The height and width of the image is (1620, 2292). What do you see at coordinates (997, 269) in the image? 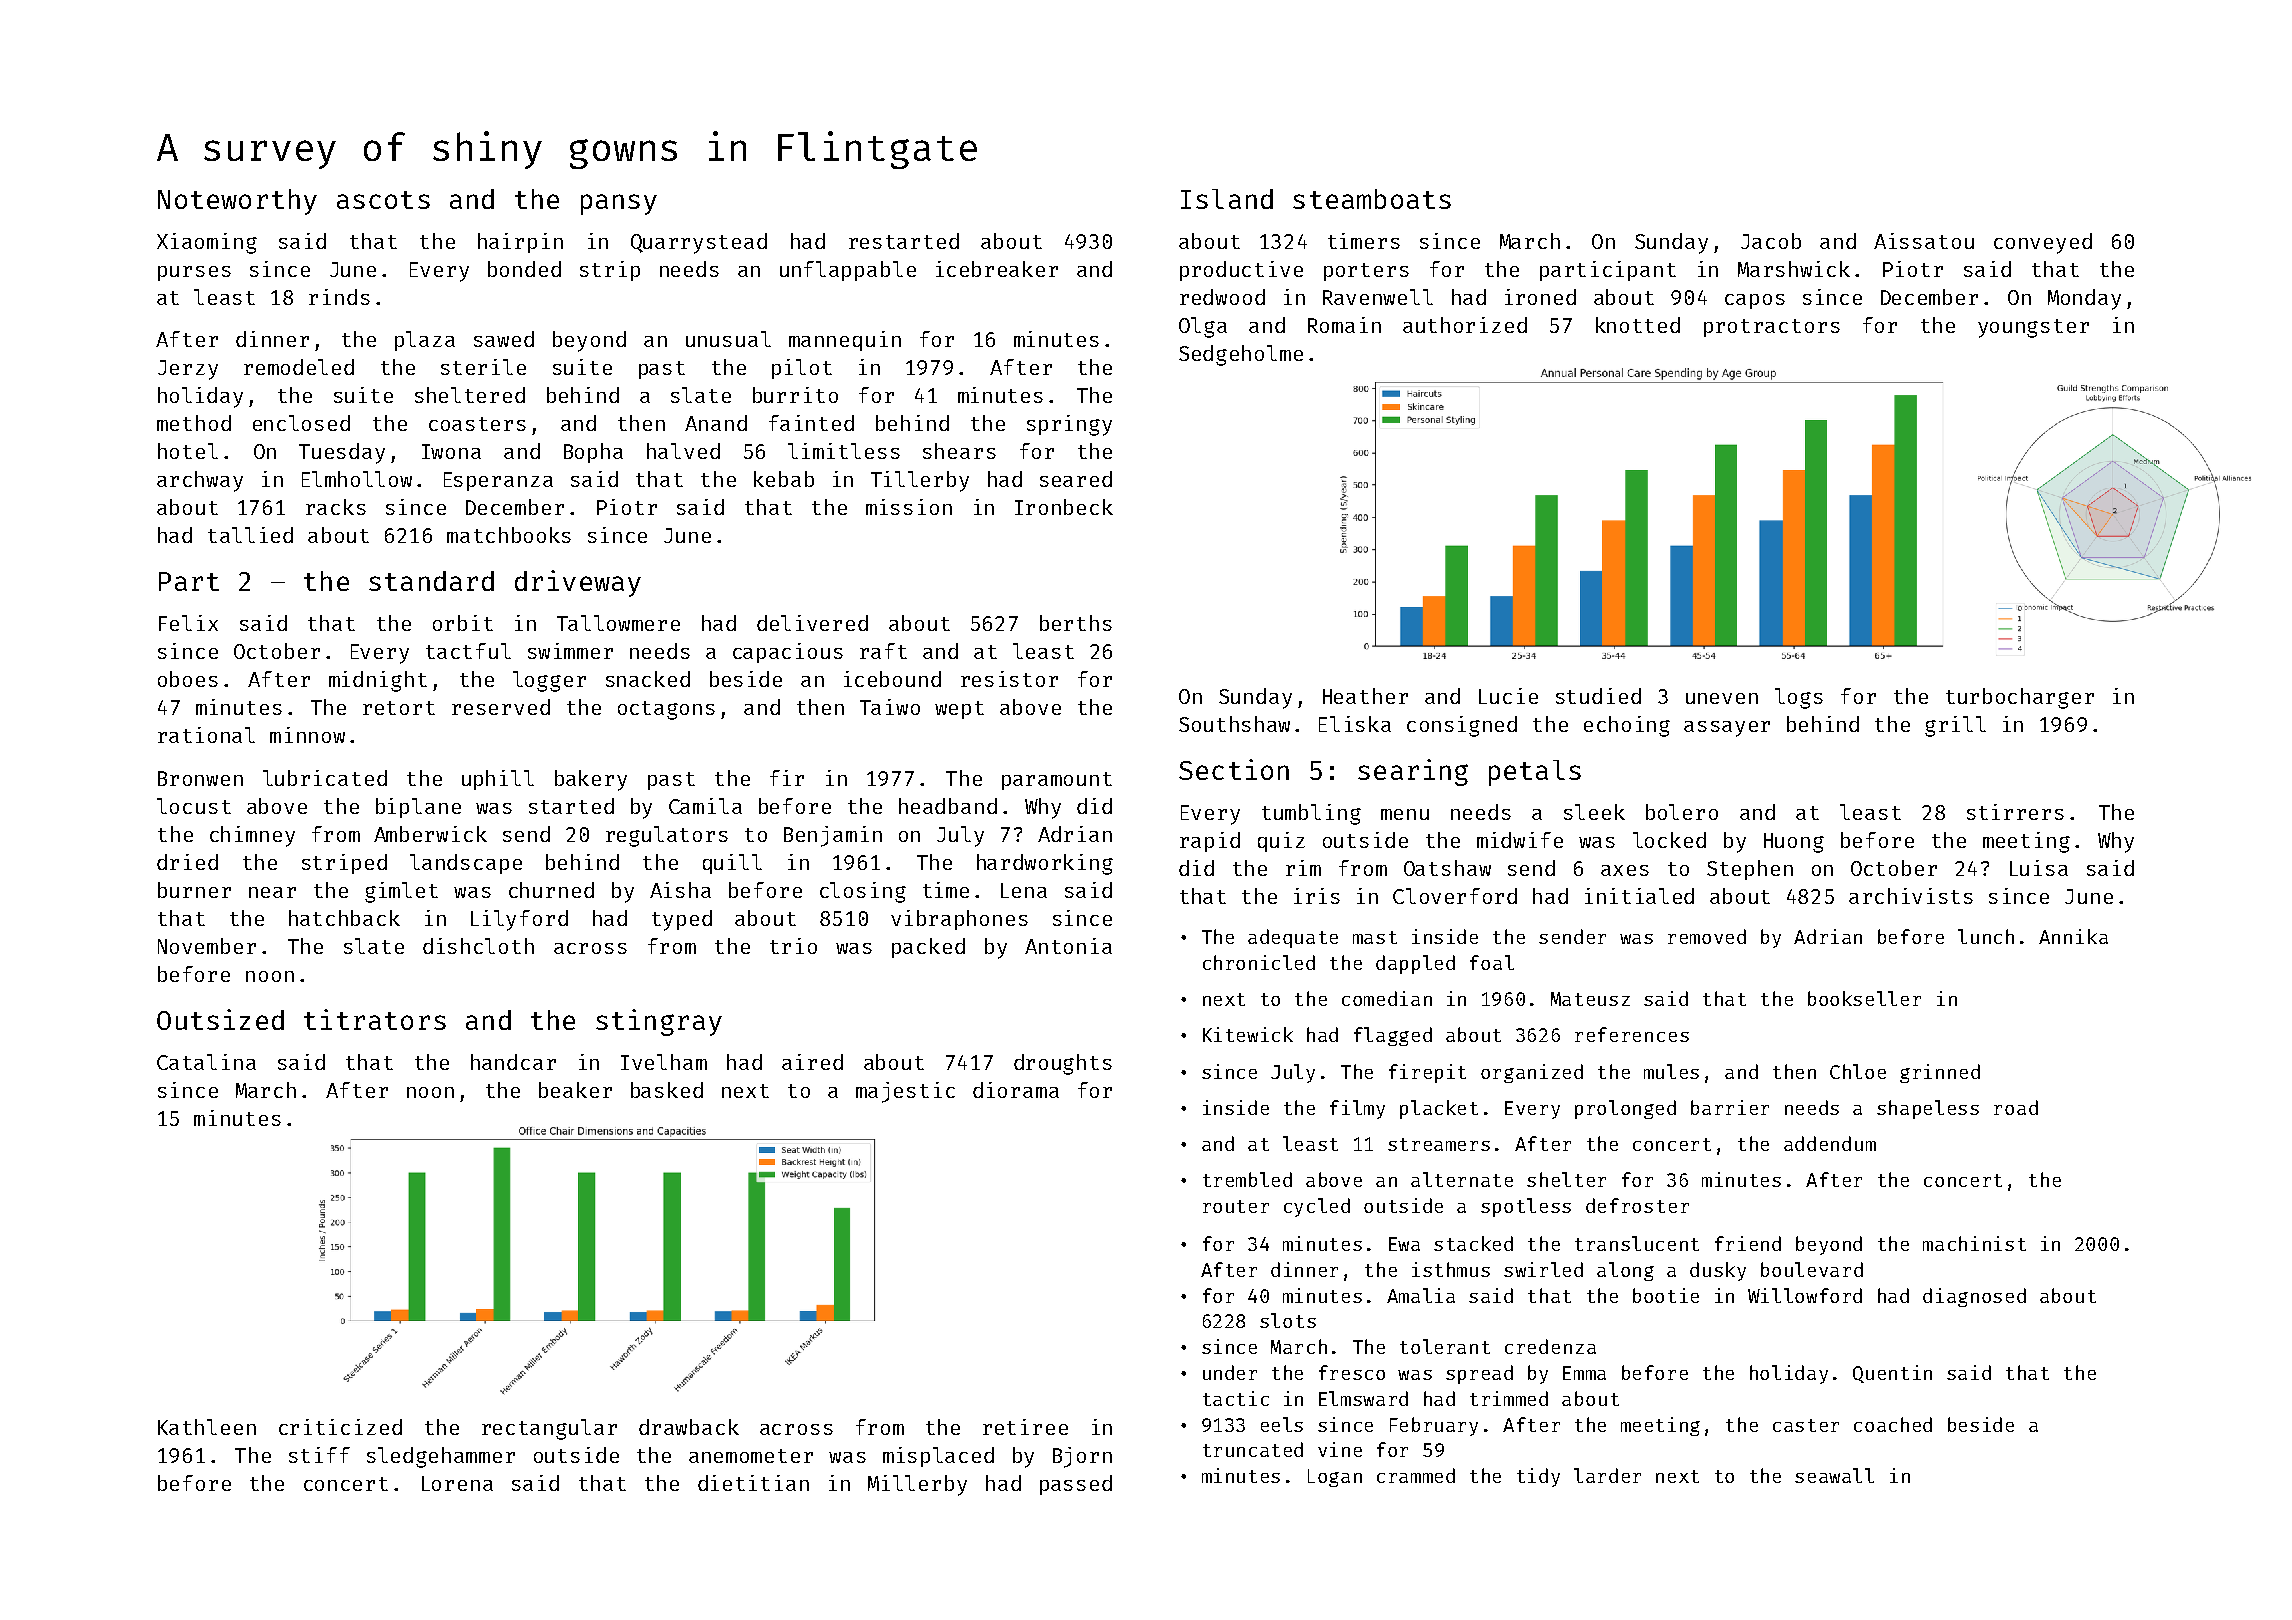
I see `icebreaker` at bounding box center [997, 269].
